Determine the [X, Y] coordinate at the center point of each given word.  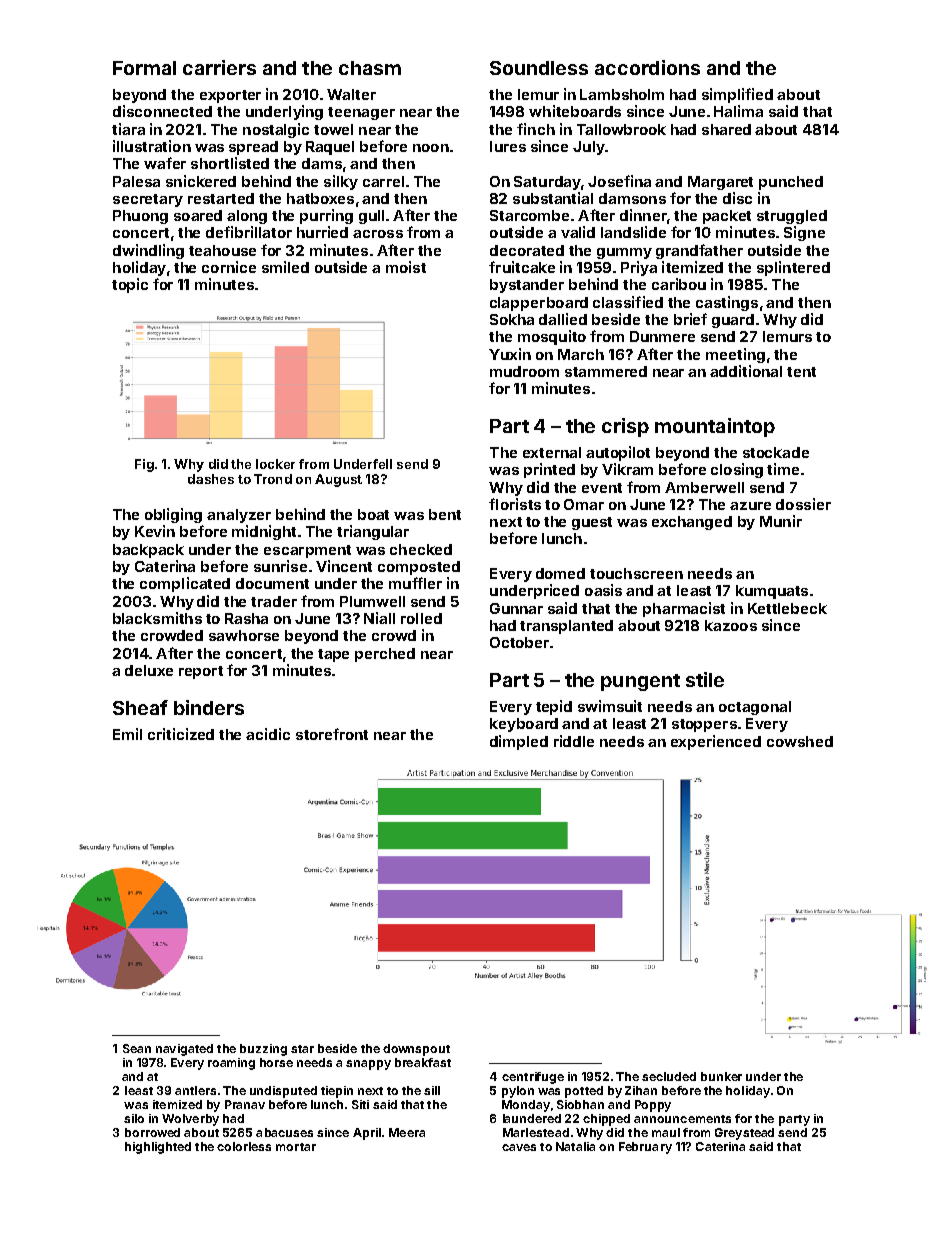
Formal [144, 68]
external [552, 452]
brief [690, 319]
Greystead [744, 1134]
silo [134, 1118]
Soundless [539, 68]
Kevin [155, 531]
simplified [737, 95]
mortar [296, 1147]
